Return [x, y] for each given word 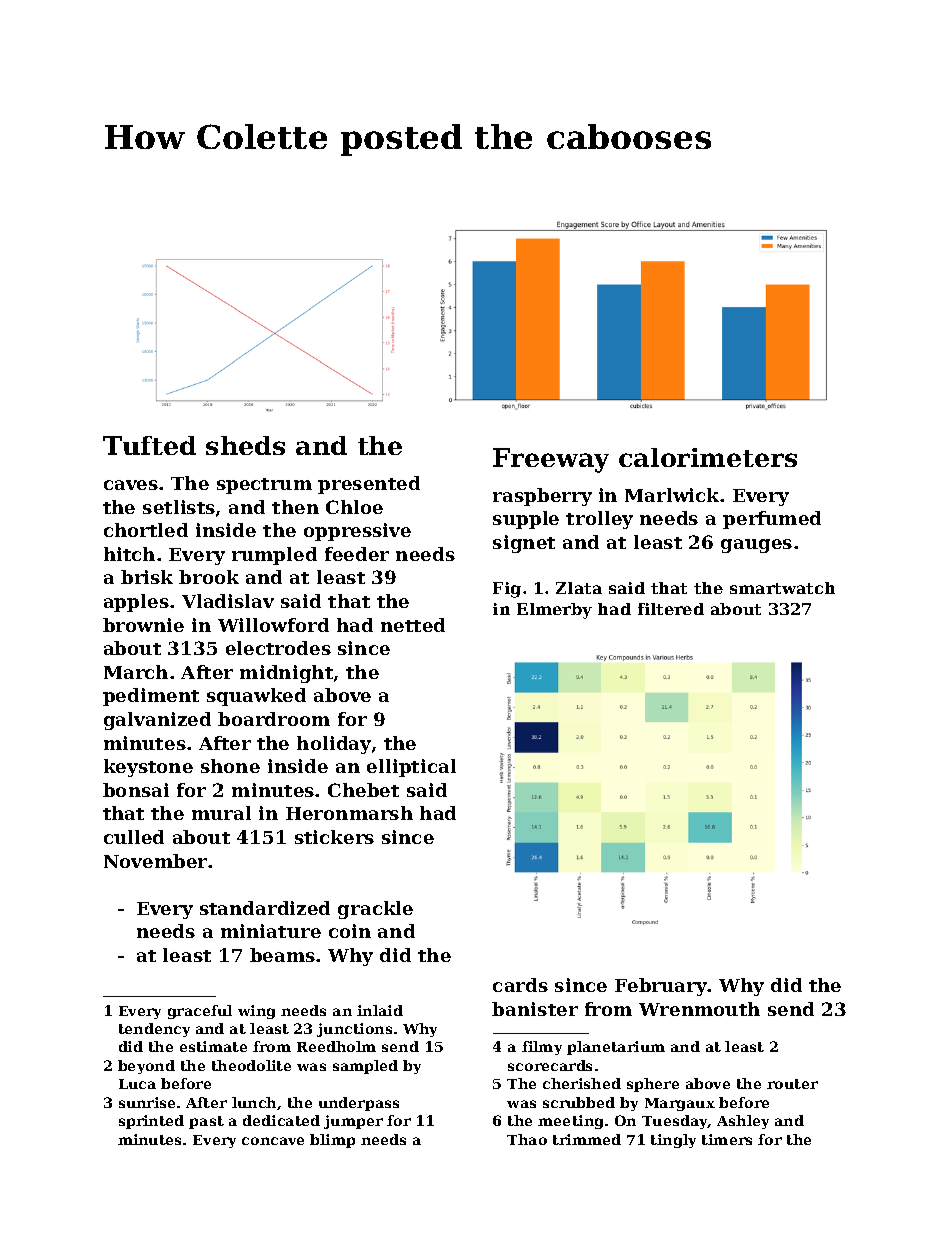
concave [273, 1141]
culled [134, 837]
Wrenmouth [699, 1009]
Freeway [551, 460]
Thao [527, 1139]
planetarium [616, 1048]
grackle [375, 910]
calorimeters [708, 457]
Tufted [149, 445]
